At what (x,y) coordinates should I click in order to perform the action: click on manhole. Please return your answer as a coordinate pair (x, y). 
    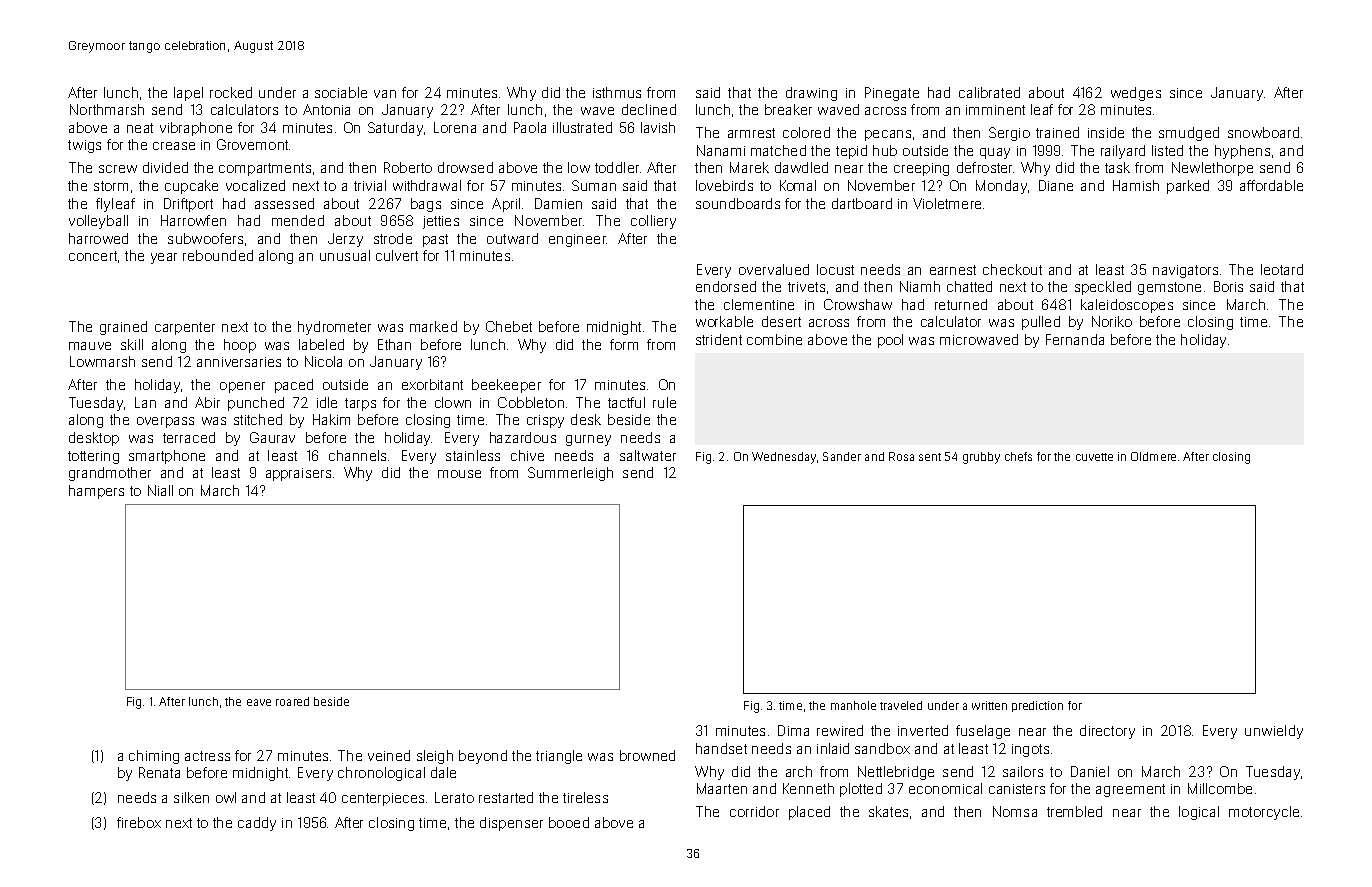
    Looking at the image, I should click on (853, 705).
